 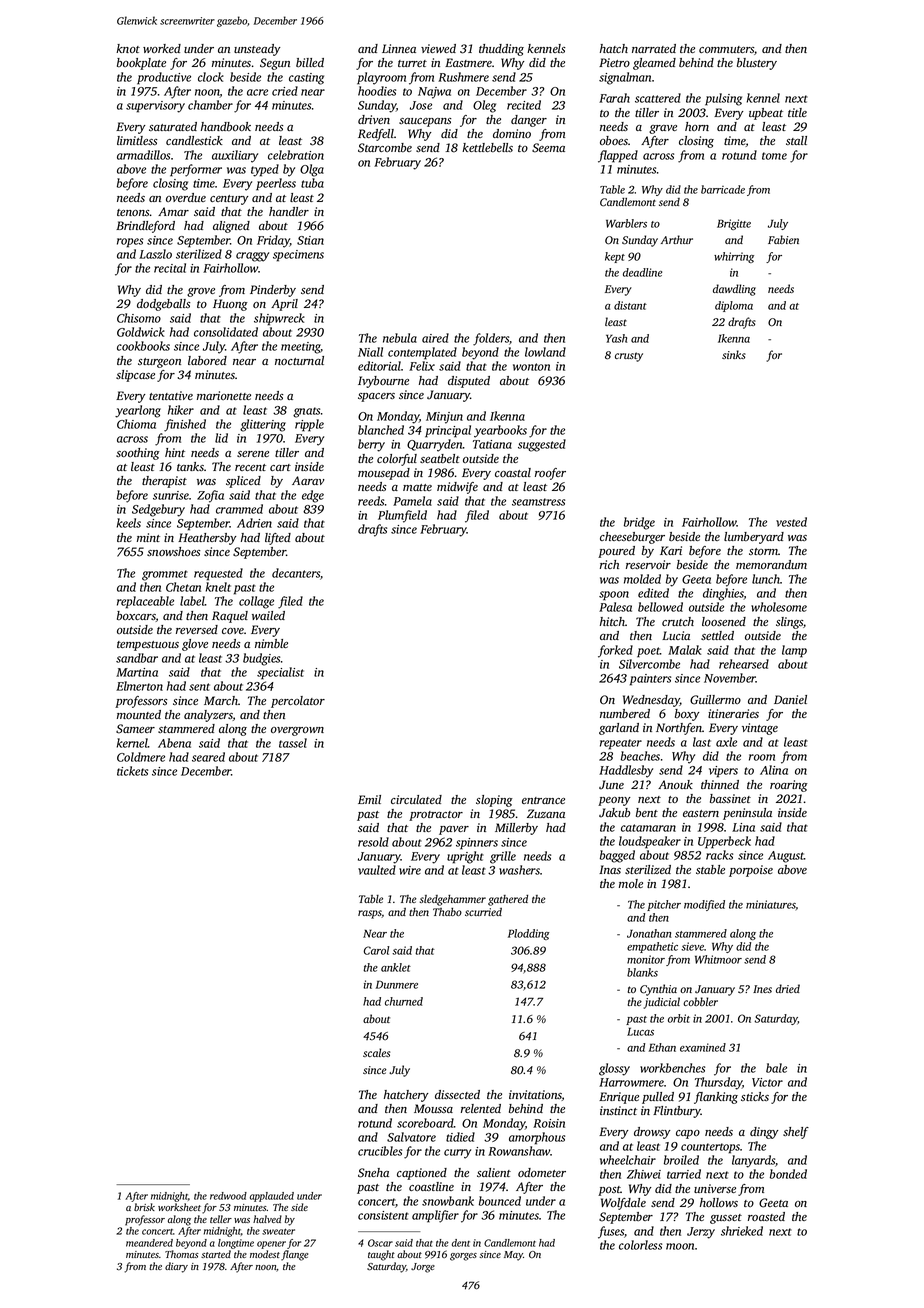 What do you see at coordinates (528, 934) in the screenshot?
I see `Plodding` at bounding box center [528, 934].
